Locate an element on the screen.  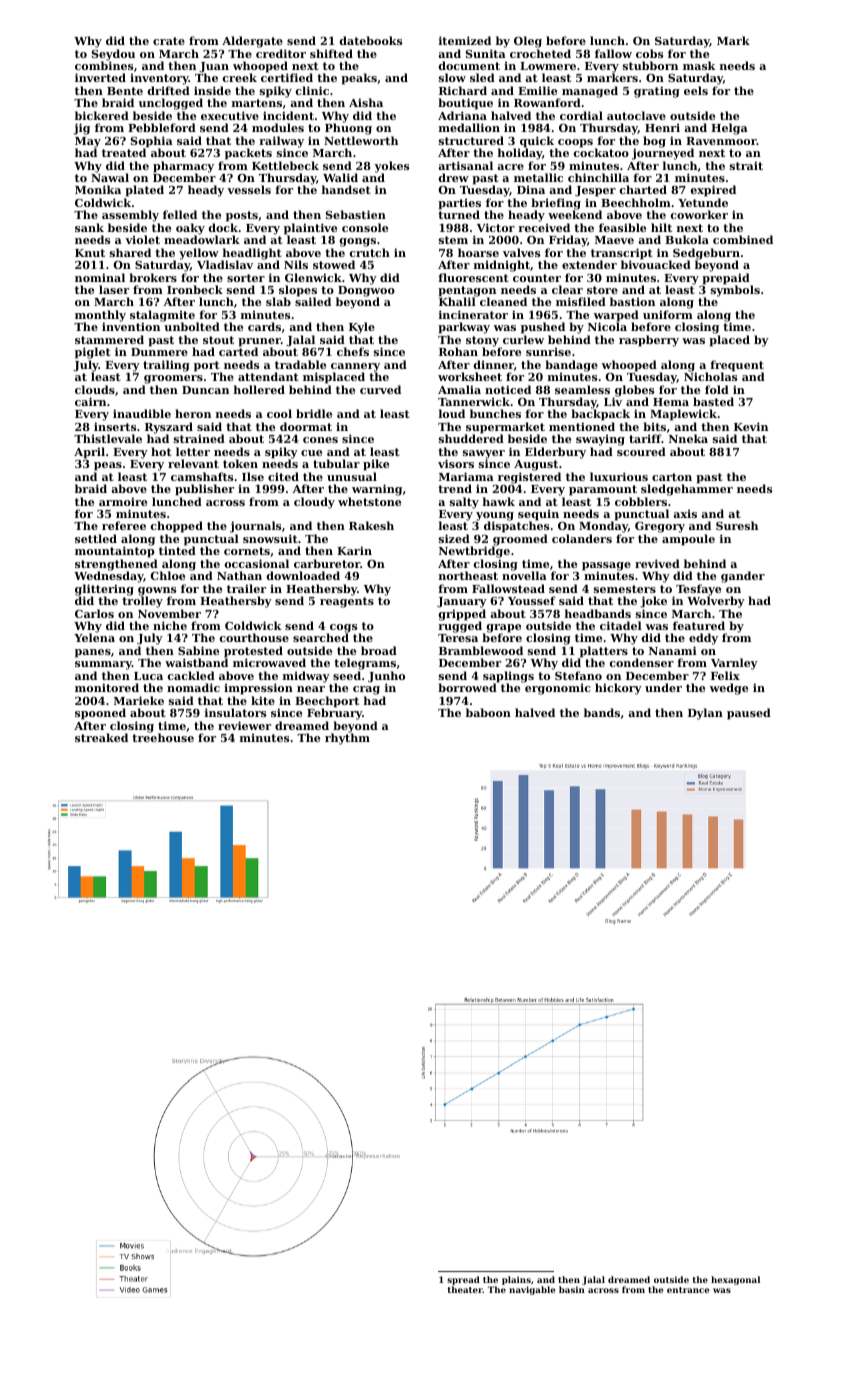
Seydou is located at coordinates (113, 55).
